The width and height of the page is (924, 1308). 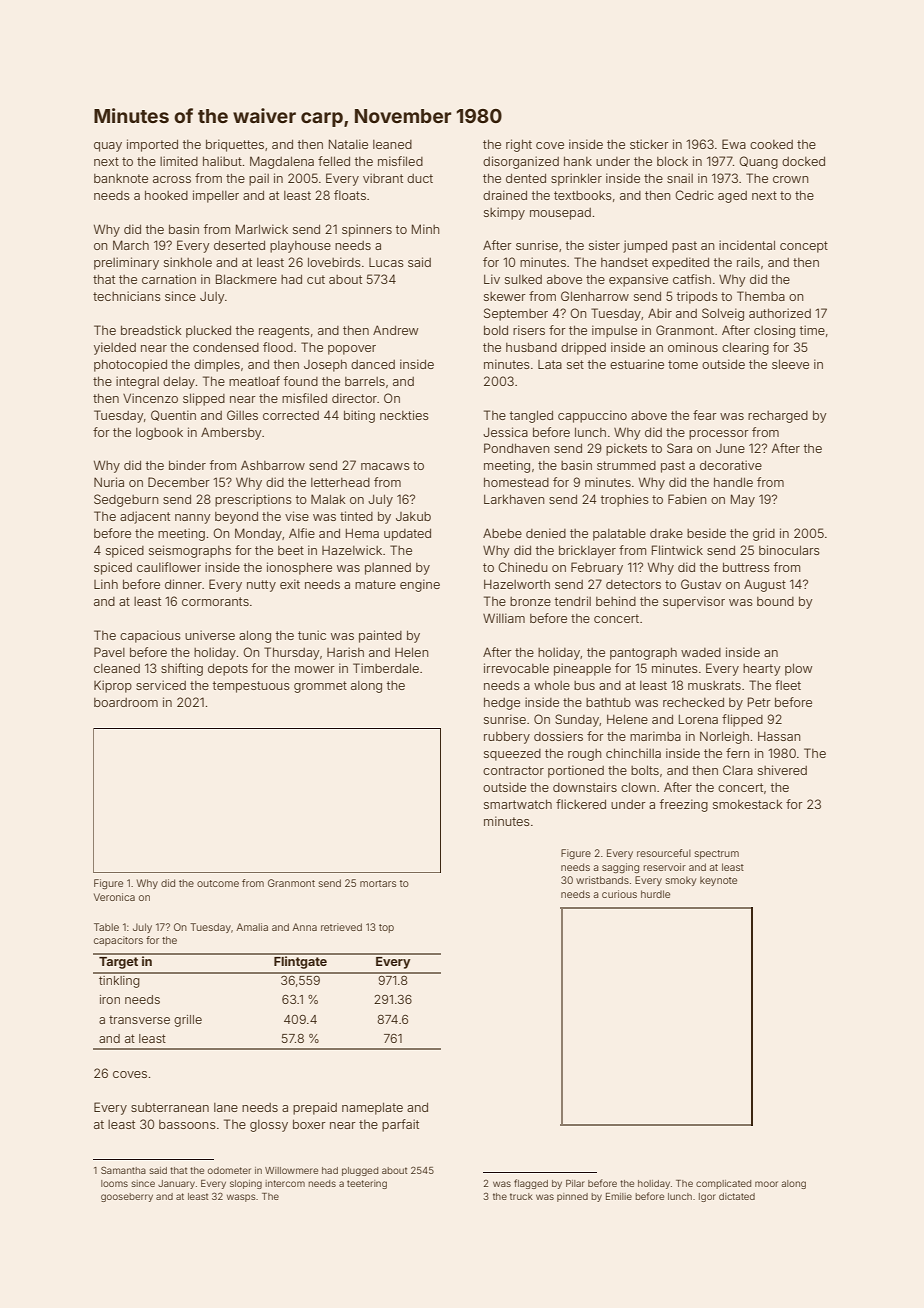 What do you see at coordinates (529, 330) in the page?
I see `risers` at bounding box center [529, 330].
